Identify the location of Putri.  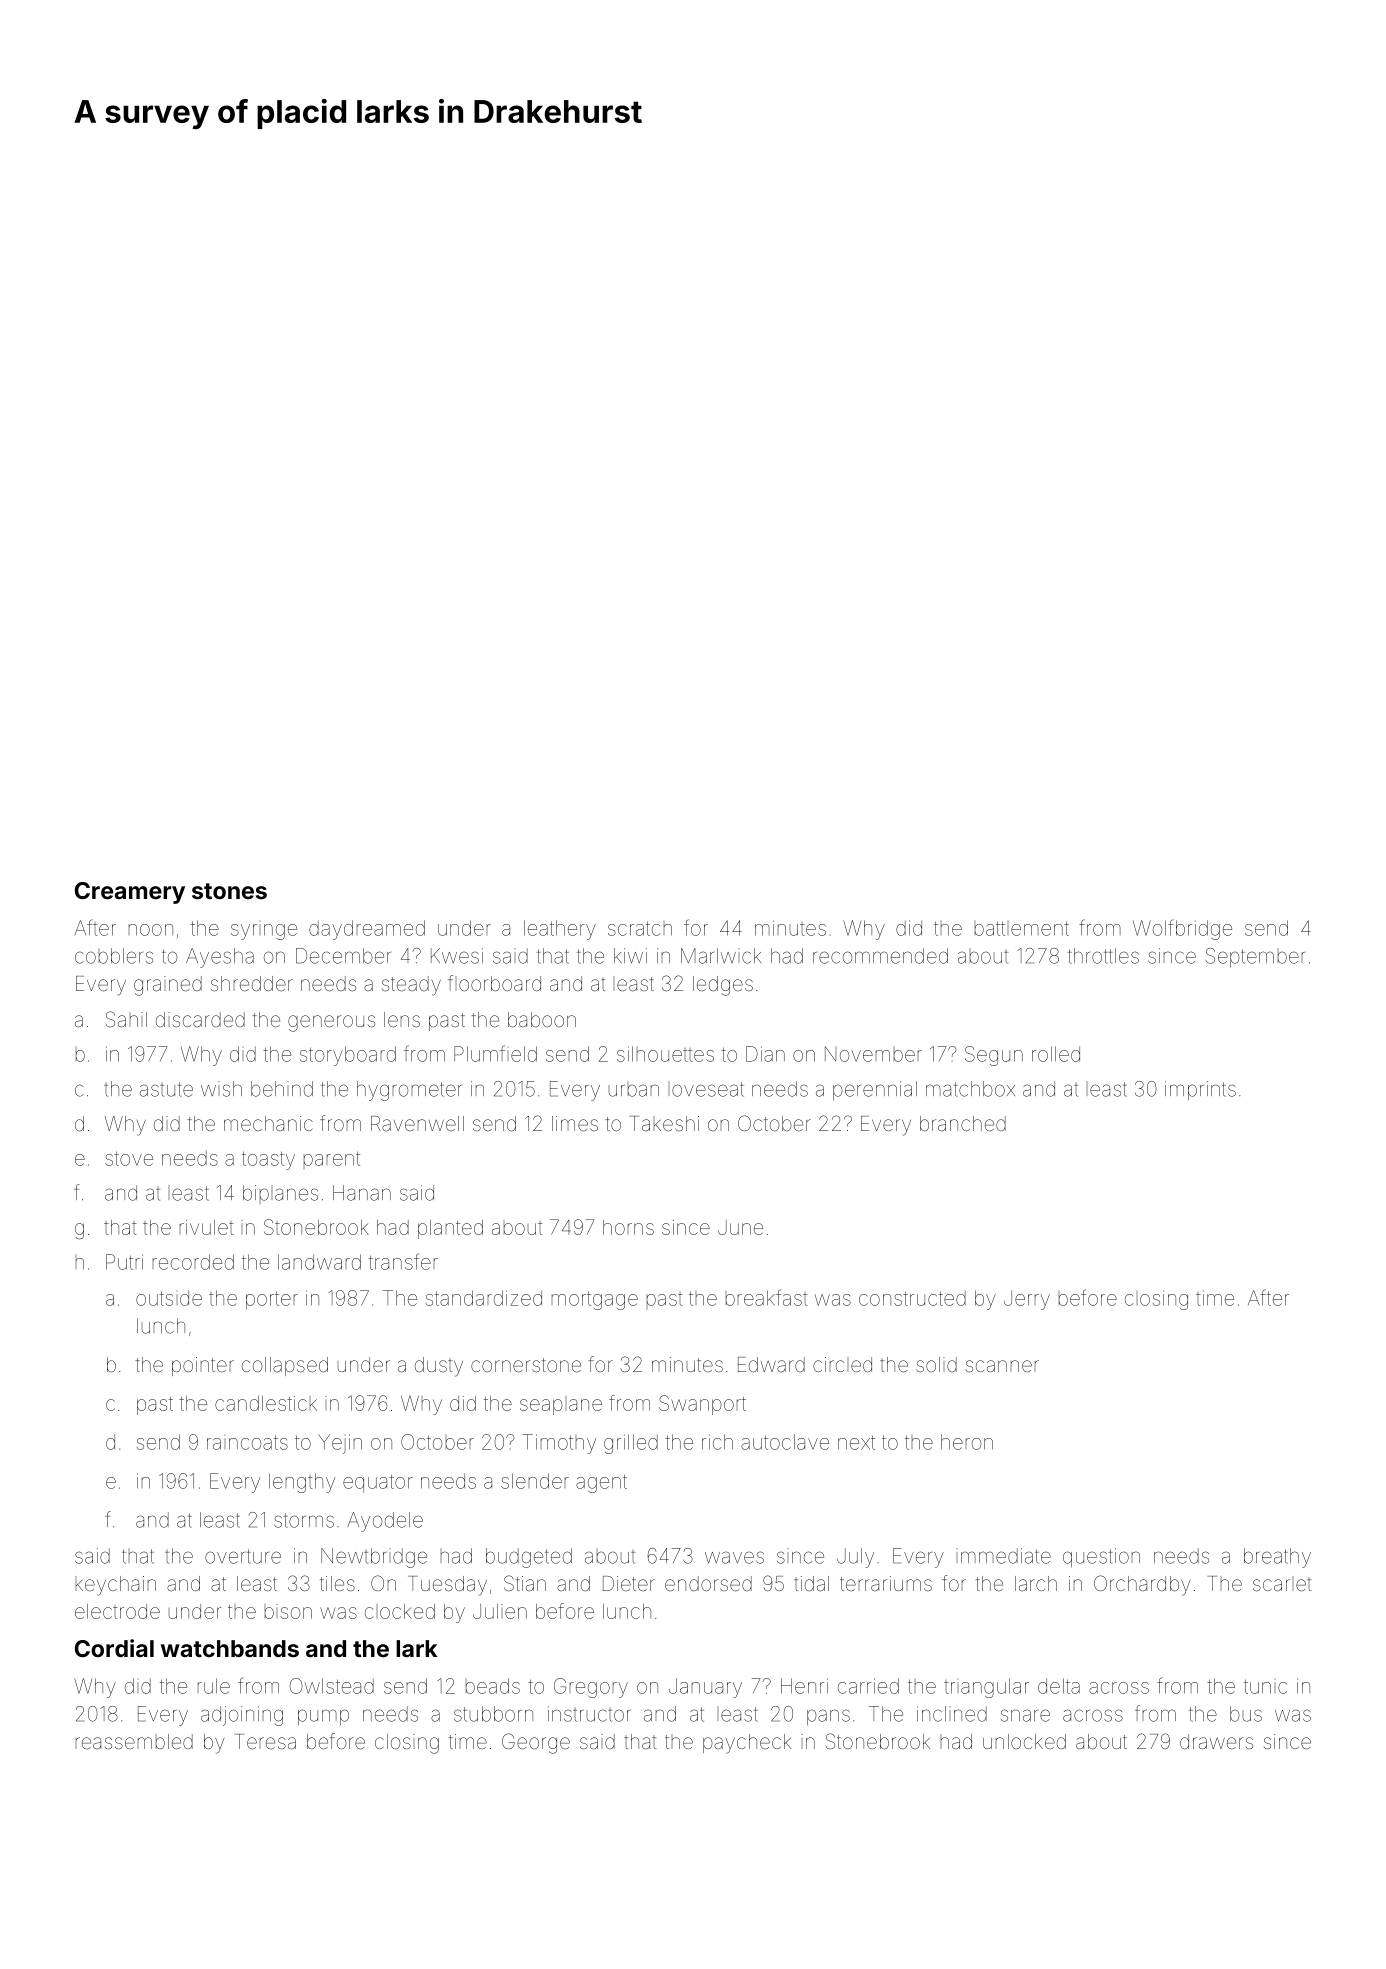
(124, 1262).
